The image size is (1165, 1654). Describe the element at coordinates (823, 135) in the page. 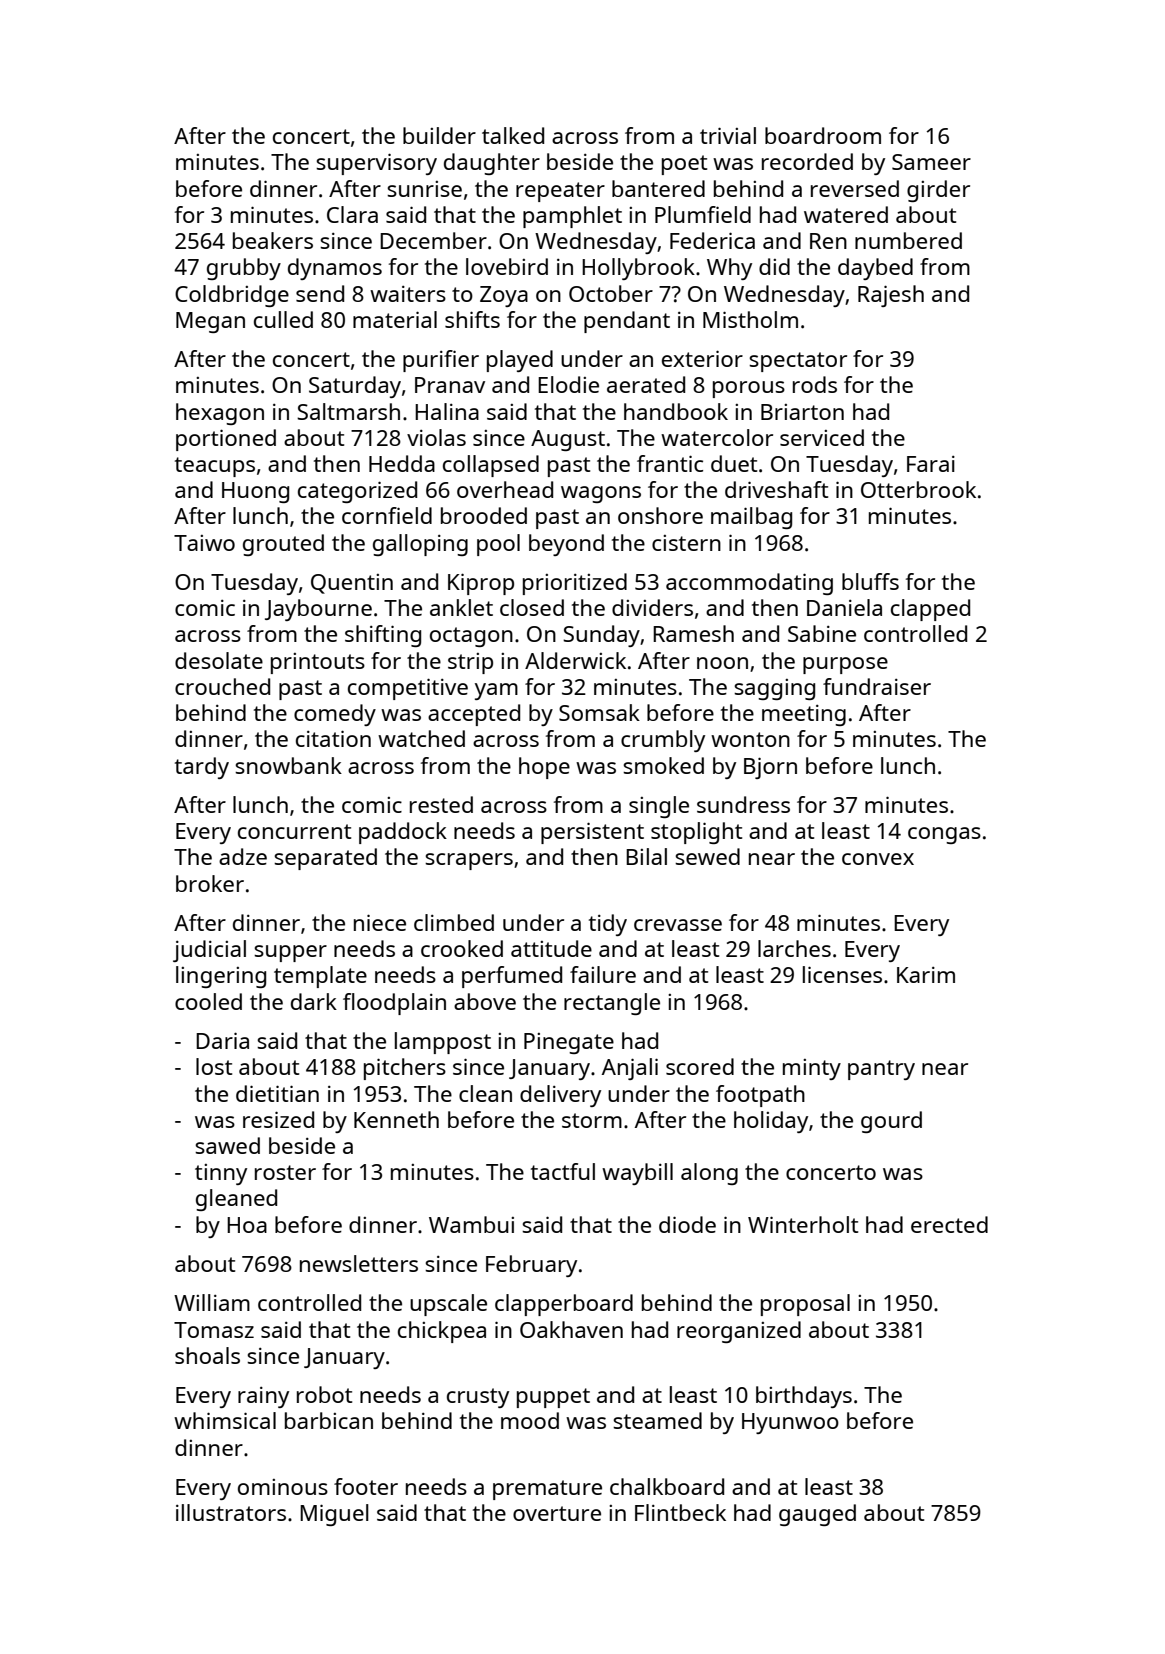

I see `boardroom` at that location.
